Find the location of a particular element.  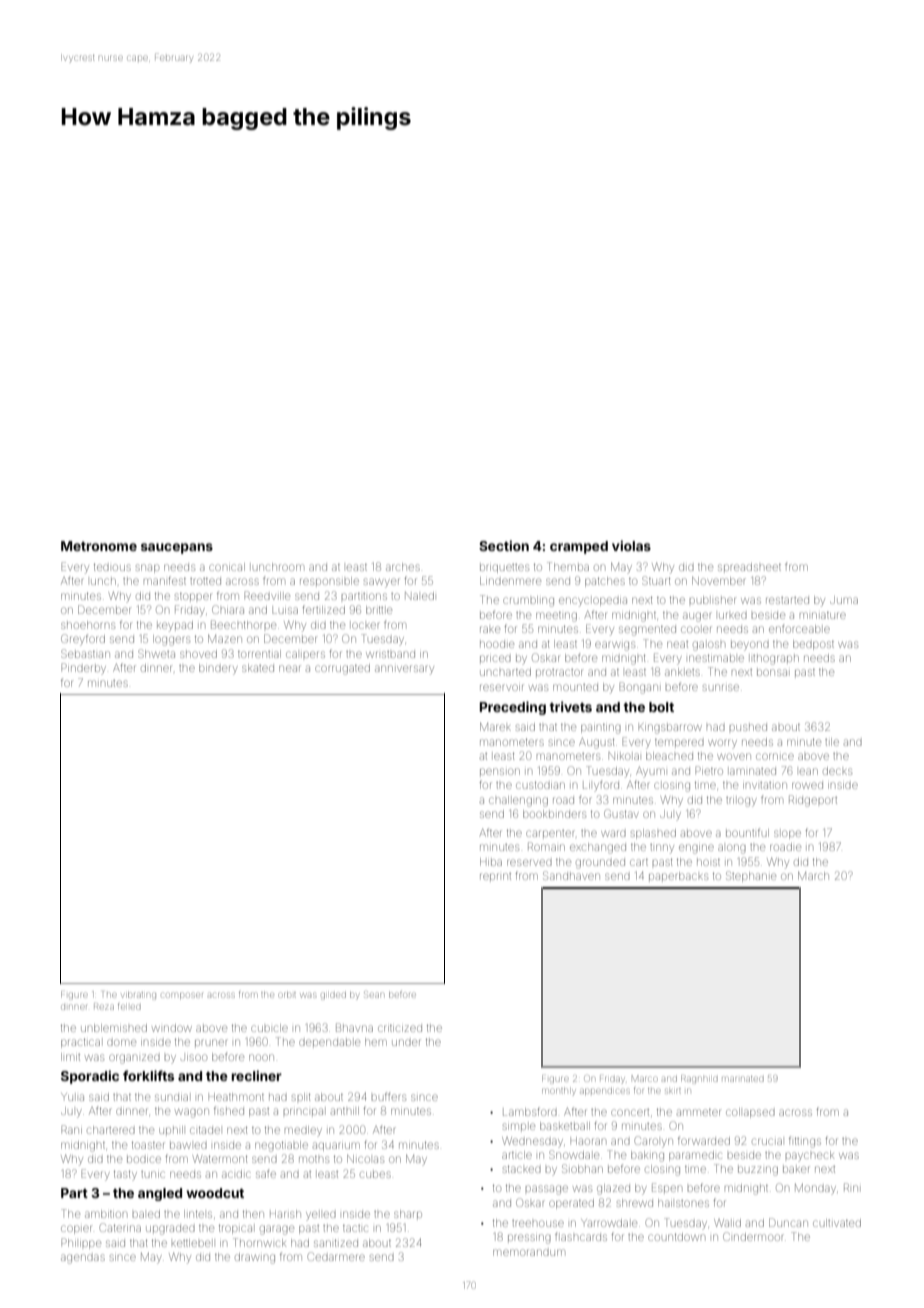

toaster is located at coordinates (148, 1145).
